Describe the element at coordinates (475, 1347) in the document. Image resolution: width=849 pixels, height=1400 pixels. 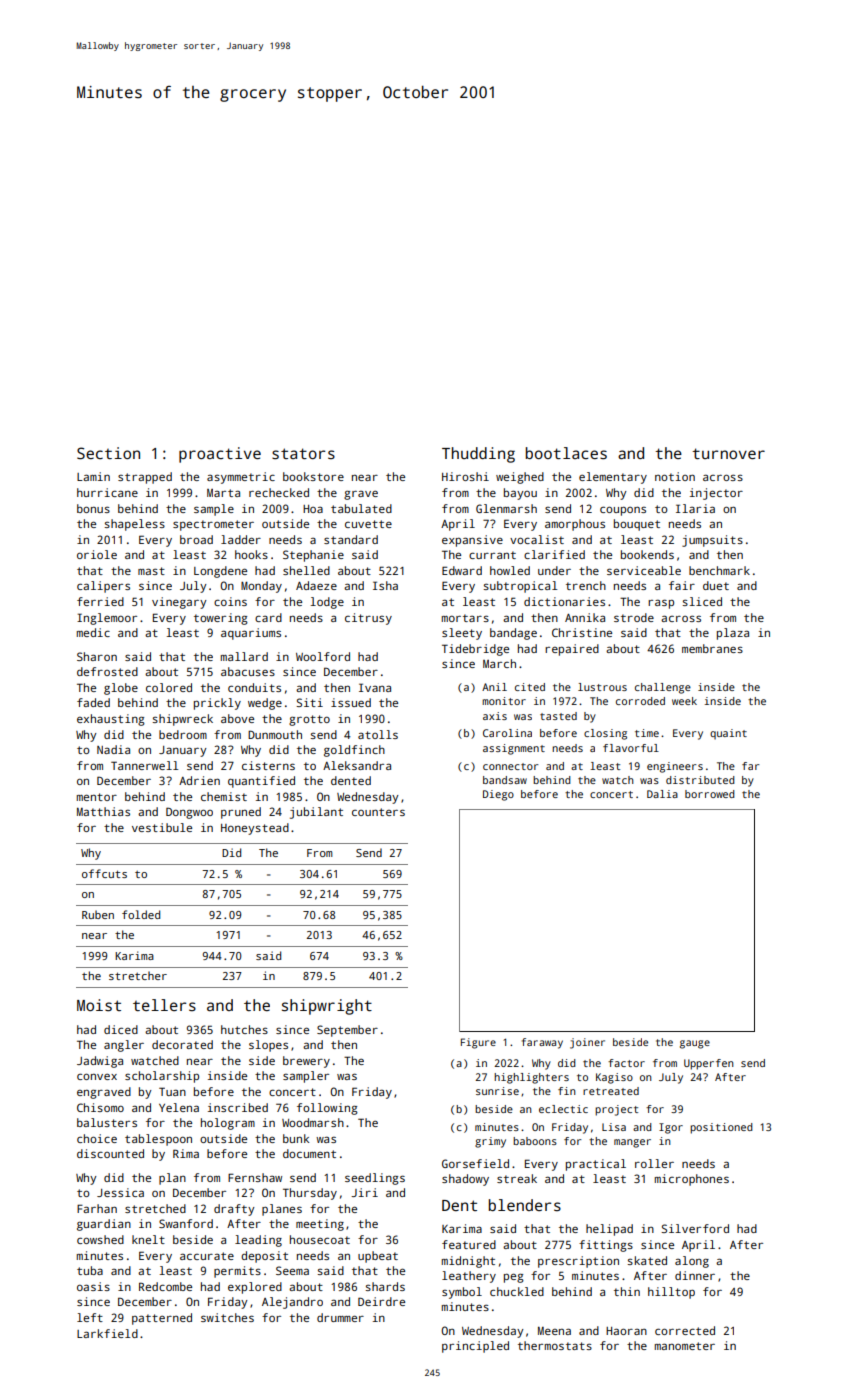
I see `principled` at that location.
